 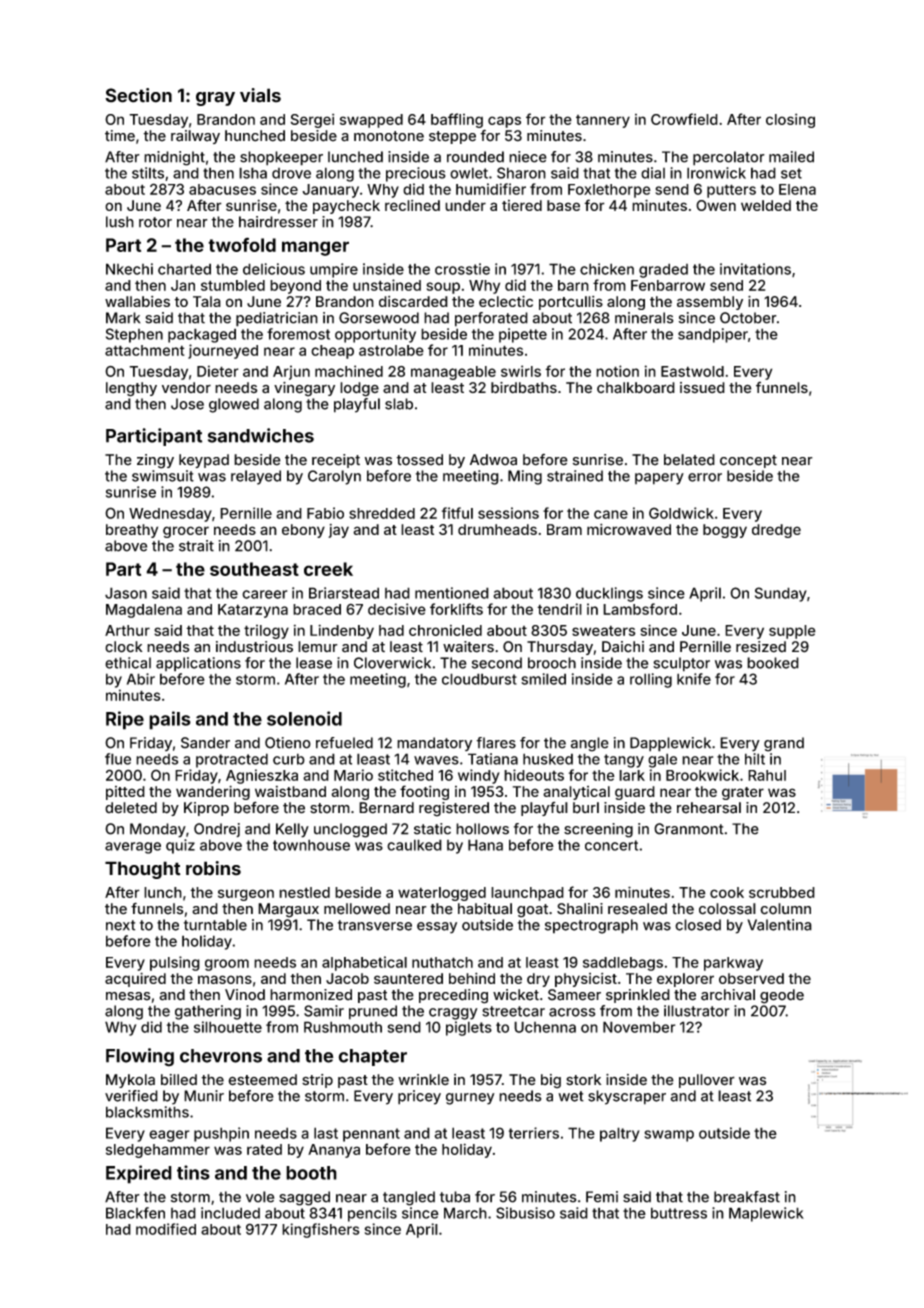 I want to click on Blackfen, so click(x=135, y=1213).
